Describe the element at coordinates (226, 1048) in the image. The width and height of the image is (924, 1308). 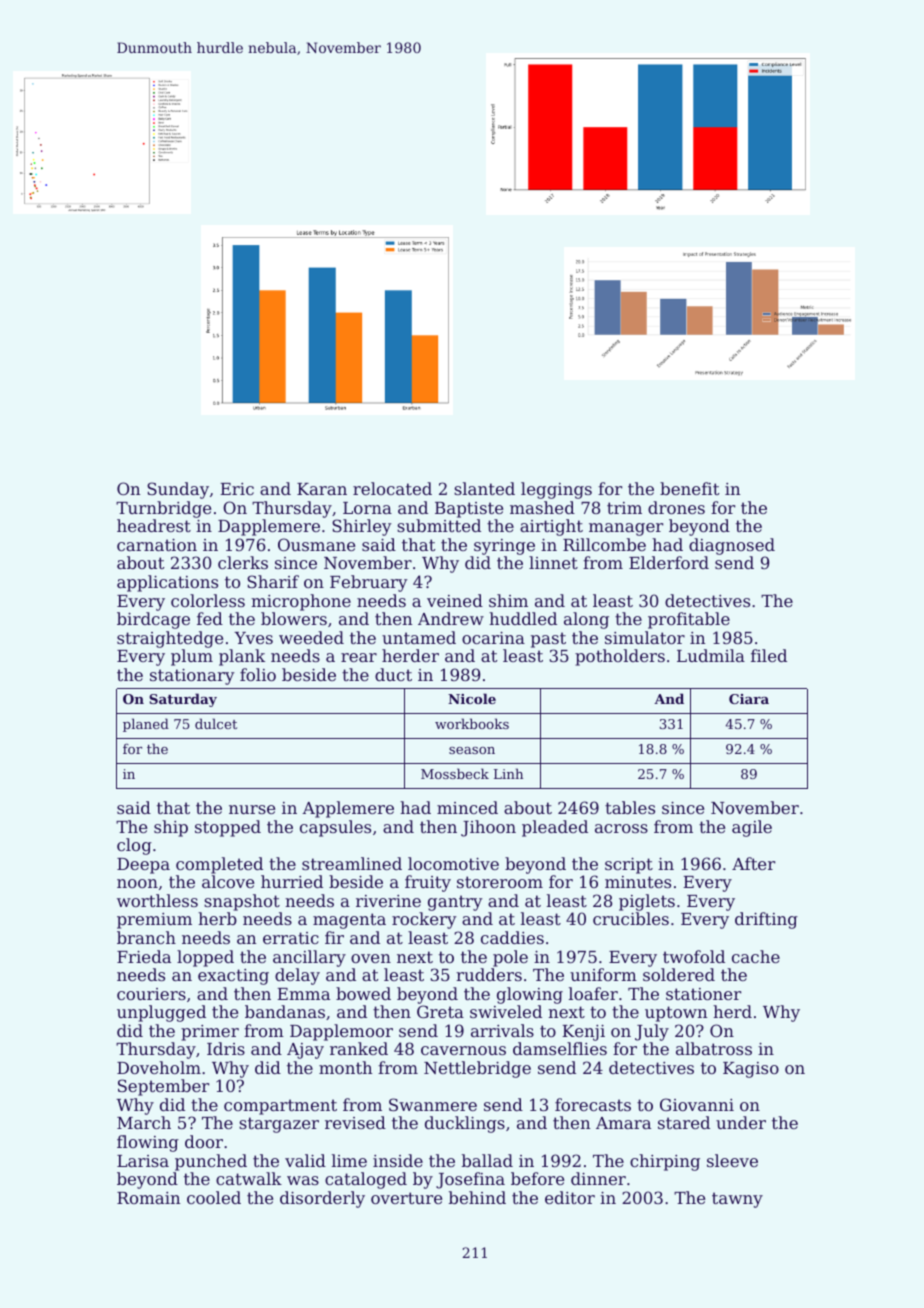
I see `Idris` at that location.
